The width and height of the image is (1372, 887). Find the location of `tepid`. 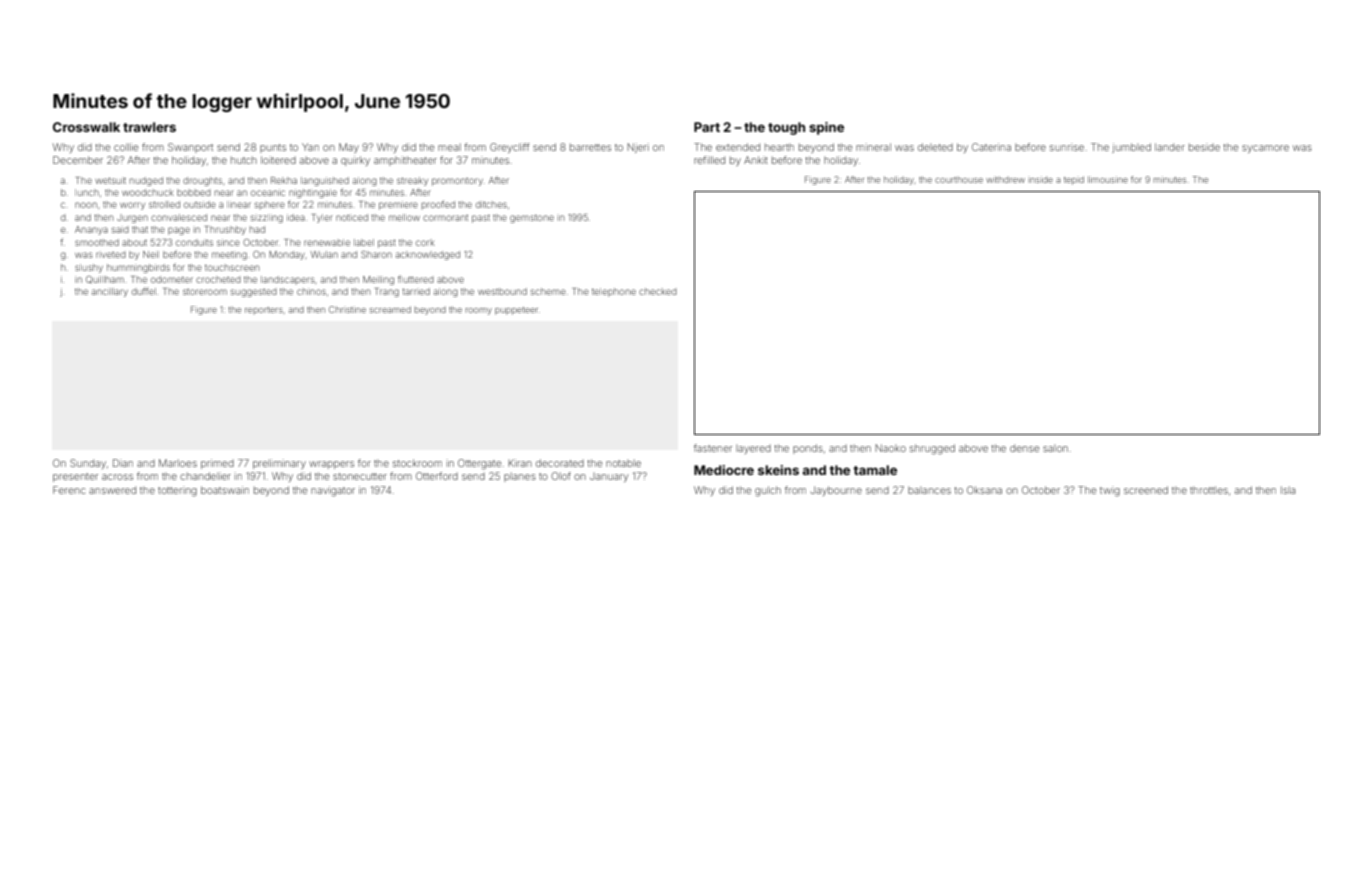

tepid is located at coordinates (1074, 180).
